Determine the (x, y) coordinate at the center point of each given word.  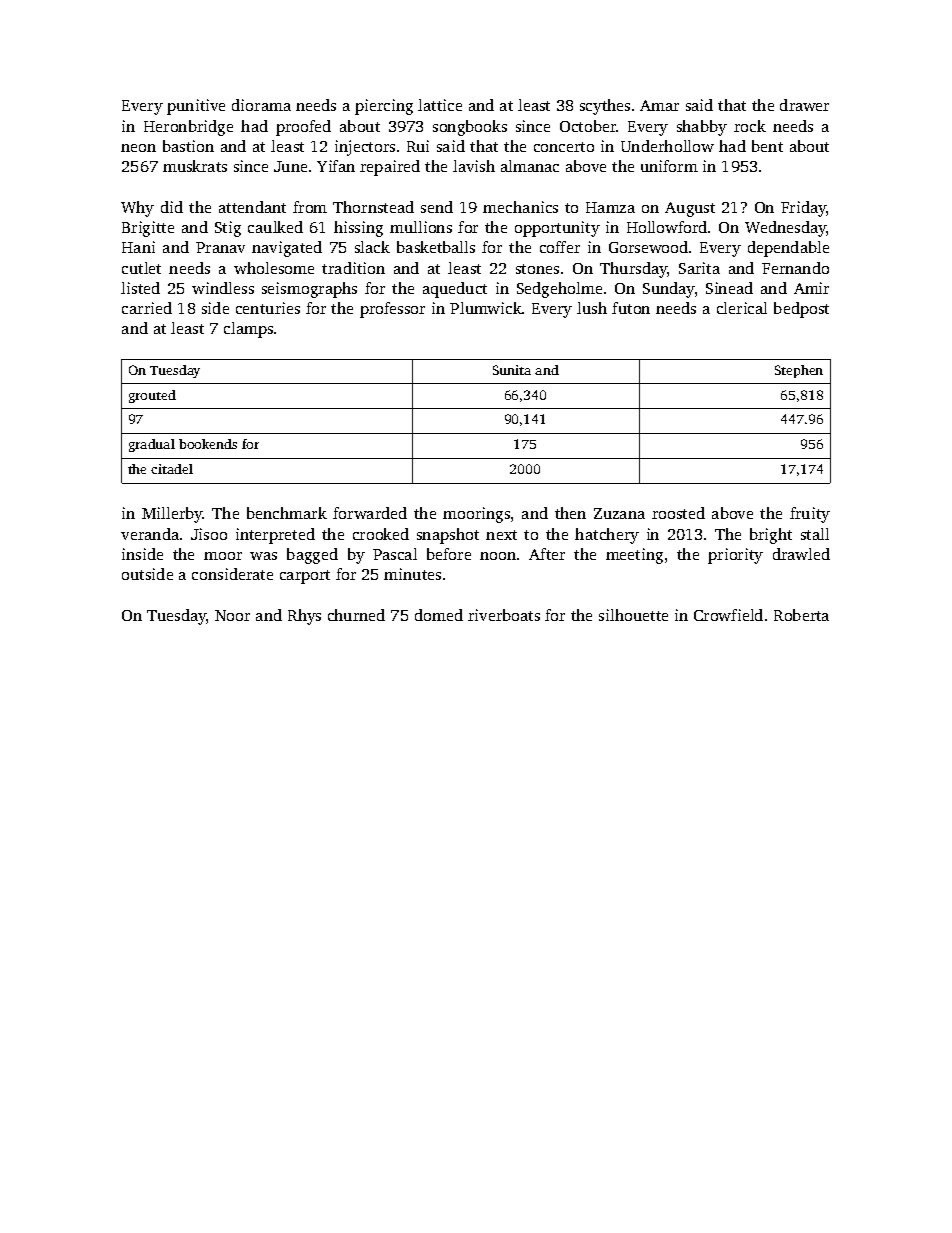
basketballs (436, 247)
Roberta (801, 615)
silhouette (633, 615)
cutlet (141, 268)
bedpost (801, 310)
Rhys (304, 617)
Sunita (512, 370)
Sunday (669, 290)
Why (137, 209)
